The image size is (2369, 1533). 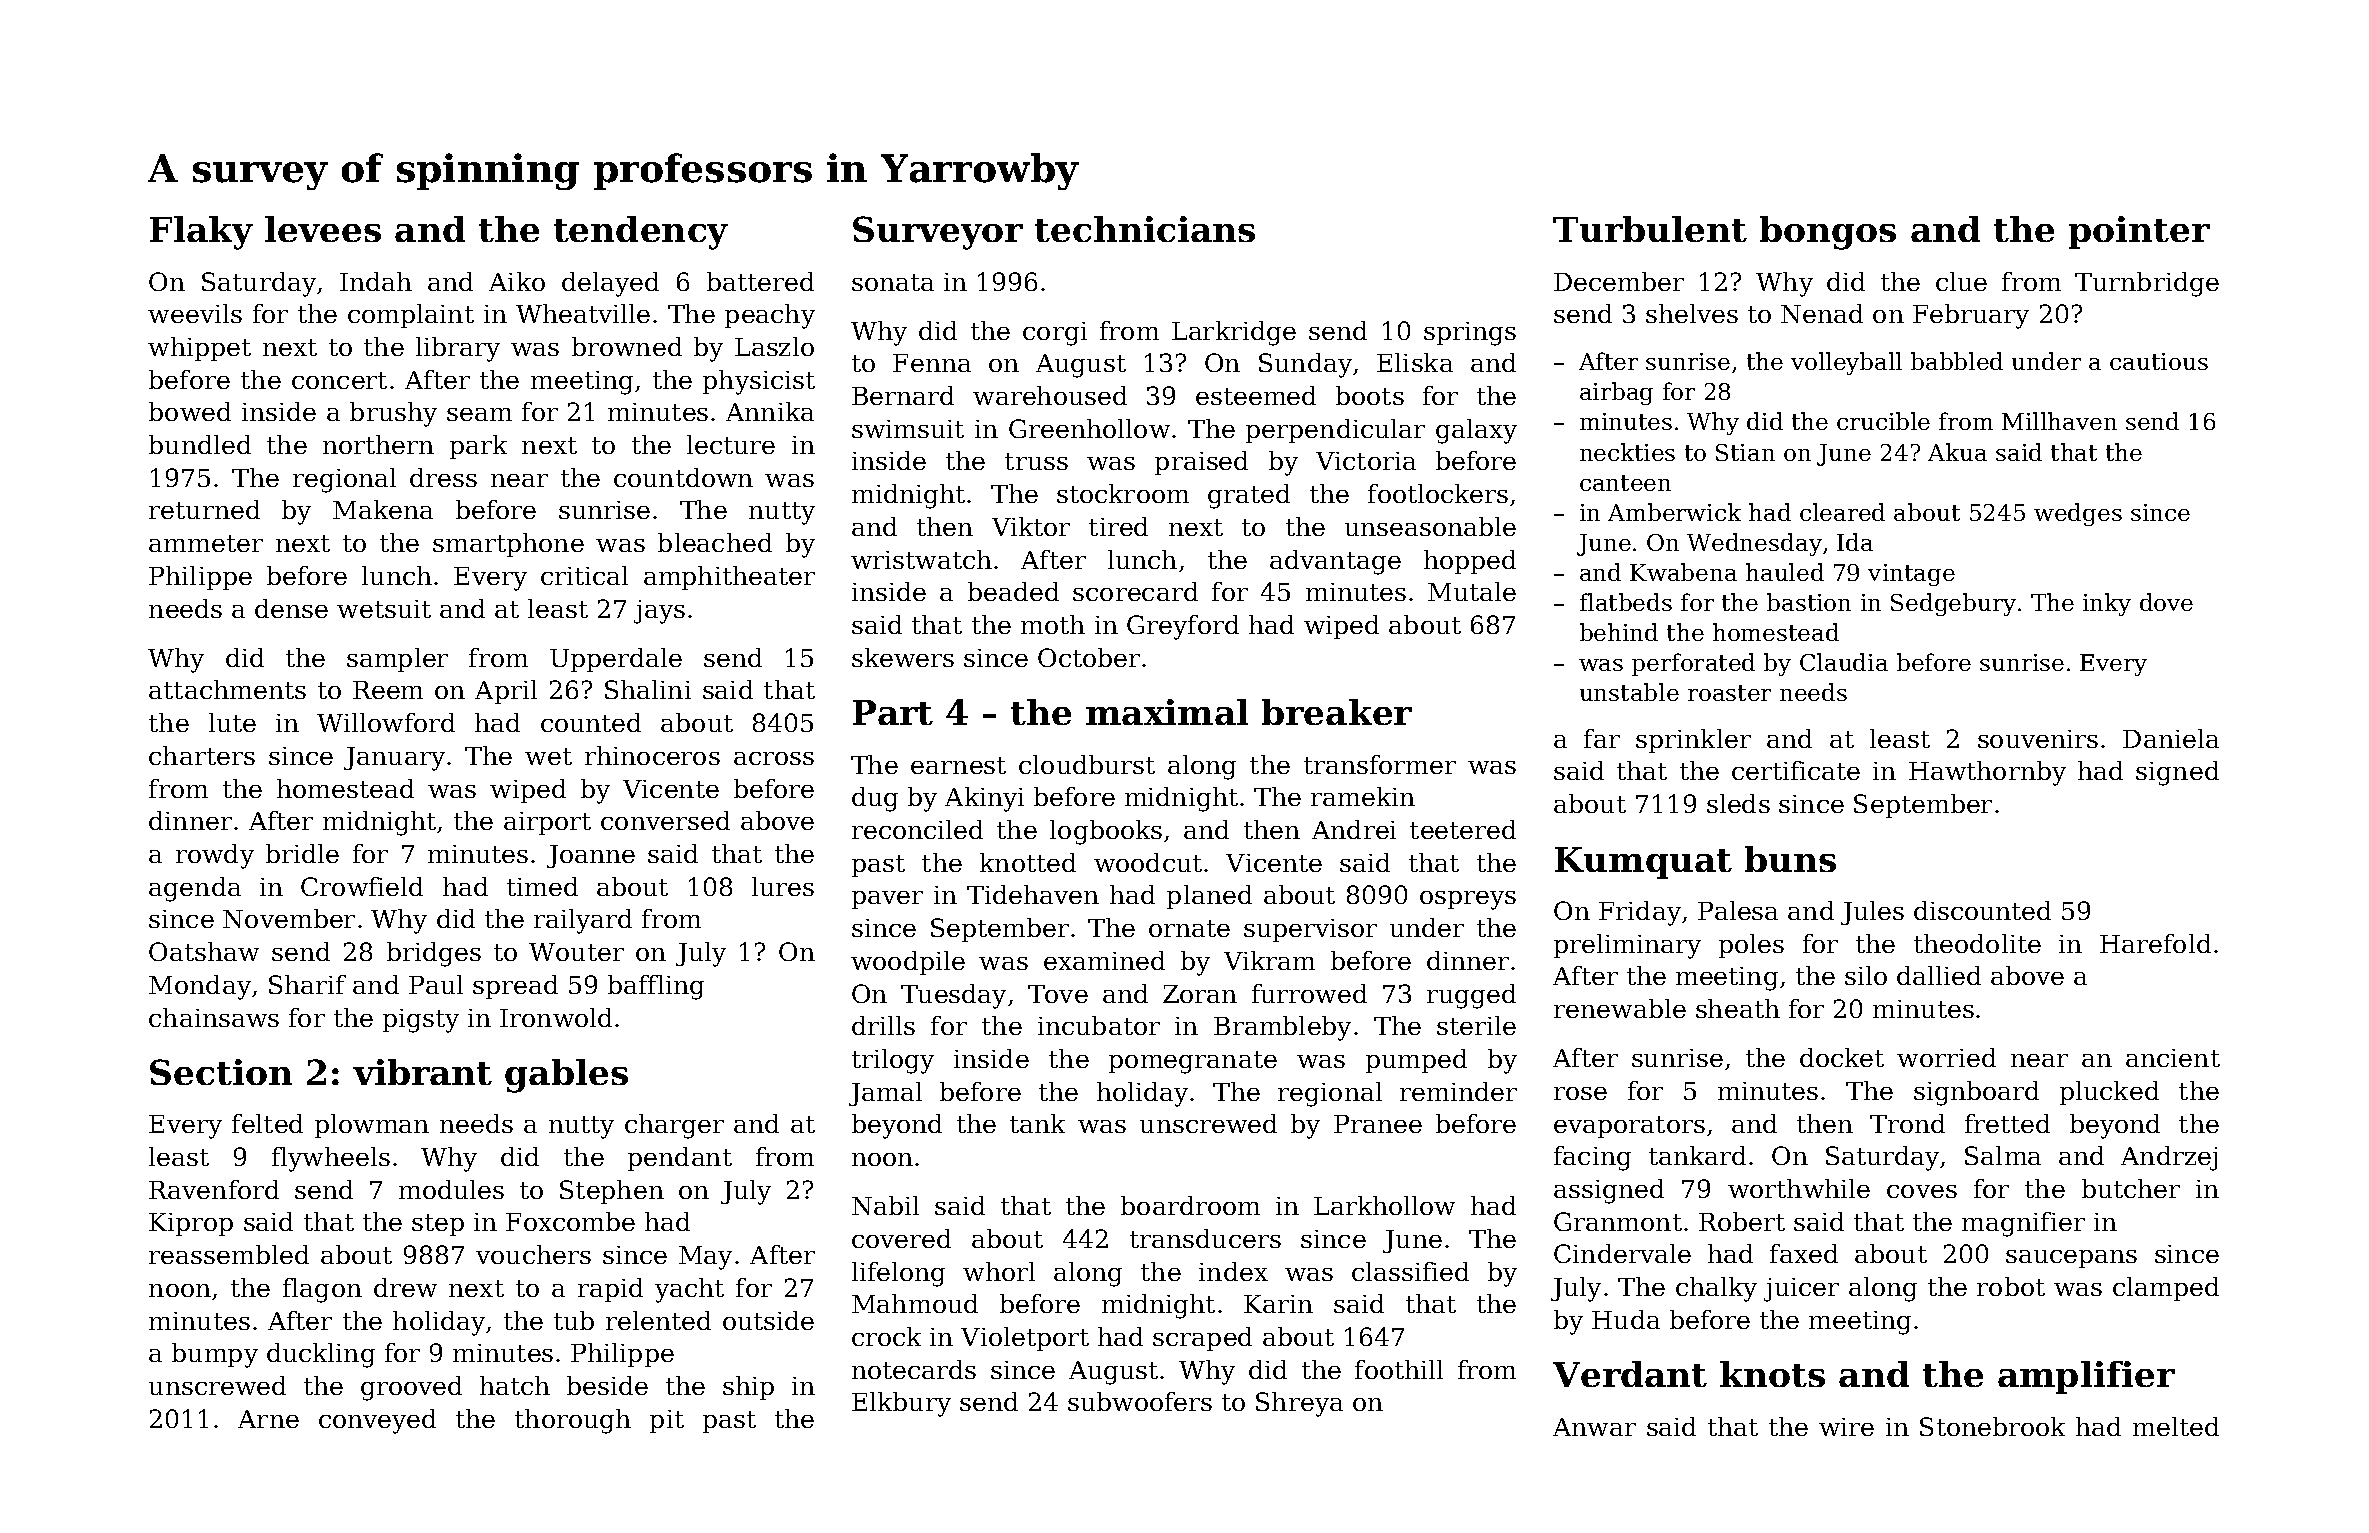 What do you see at coordinates (377, 1421) in the screenshot?
I see `conveyed` at bounding box center [377, 1421].
